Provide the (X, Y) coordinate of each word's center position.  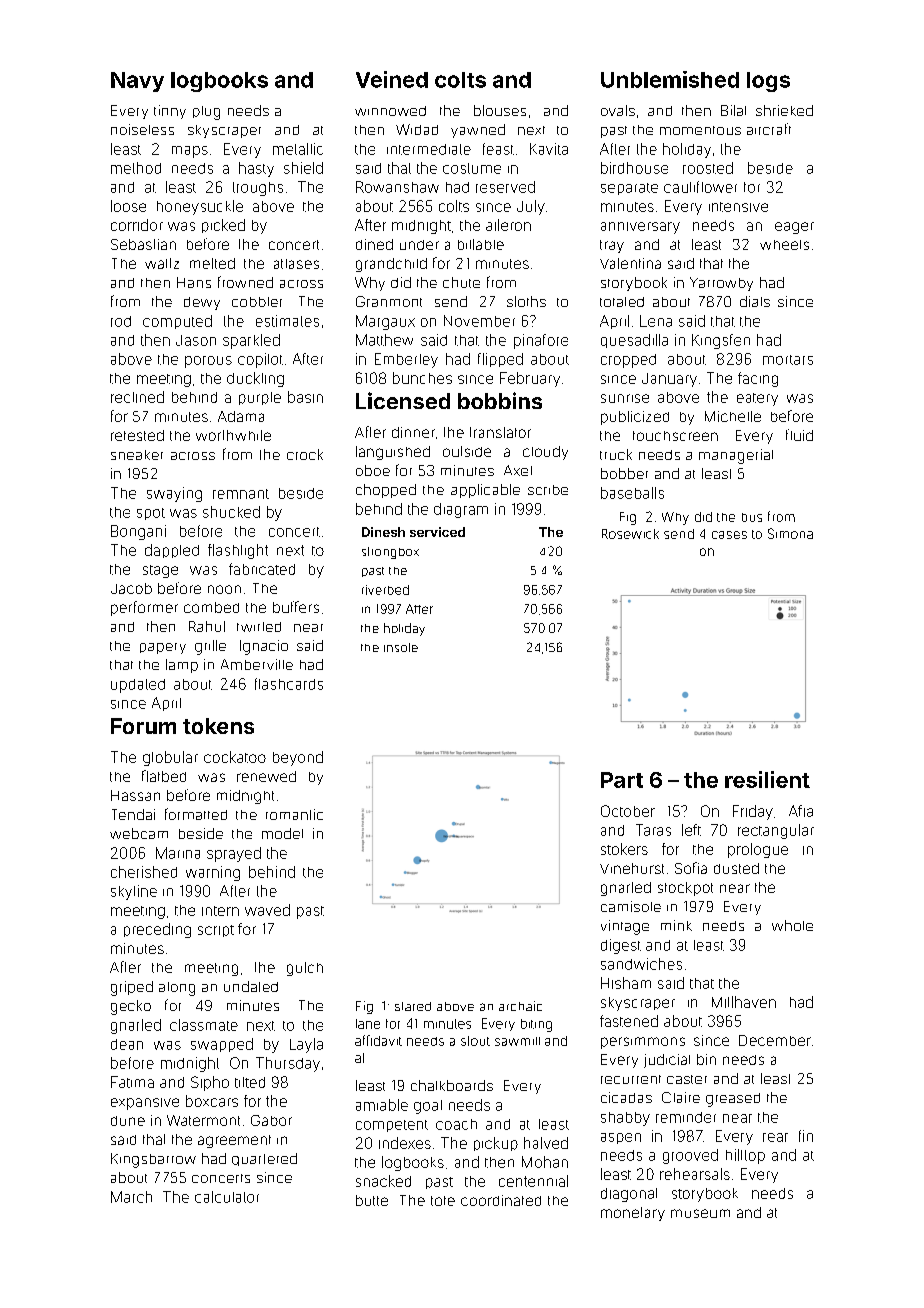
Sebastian (143, 244)
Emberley (406, 360)
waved (267, 910)
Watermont (203, 1120)
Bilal (733, 110)
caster (687, 1079)
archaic (520, 1006)
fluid (799, 435)
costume (472, 168)
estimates (287, 321)
